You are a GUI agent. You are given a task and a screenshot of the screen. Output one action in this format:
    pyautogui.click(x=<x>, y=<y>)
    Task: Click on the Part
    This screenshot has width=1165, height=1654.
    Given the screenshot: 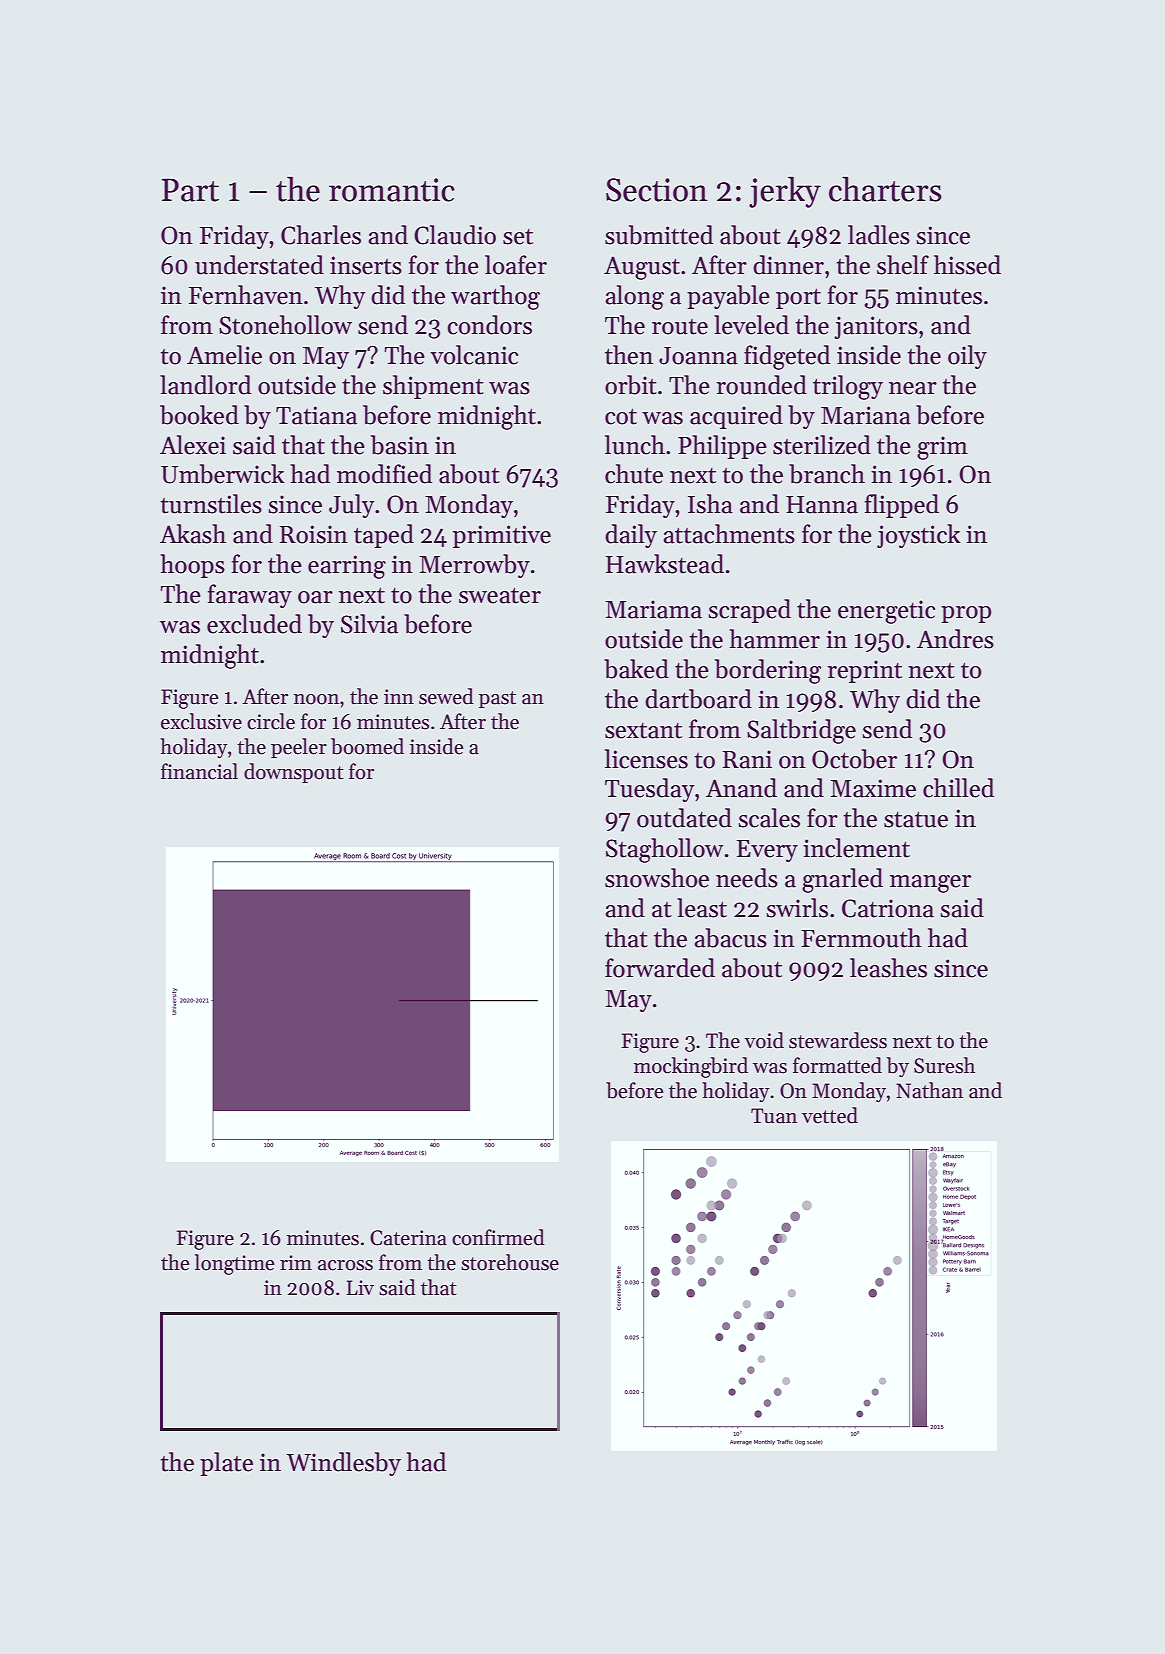 What is the action you would take?
    pyautogui.click(x=190, y=190)
